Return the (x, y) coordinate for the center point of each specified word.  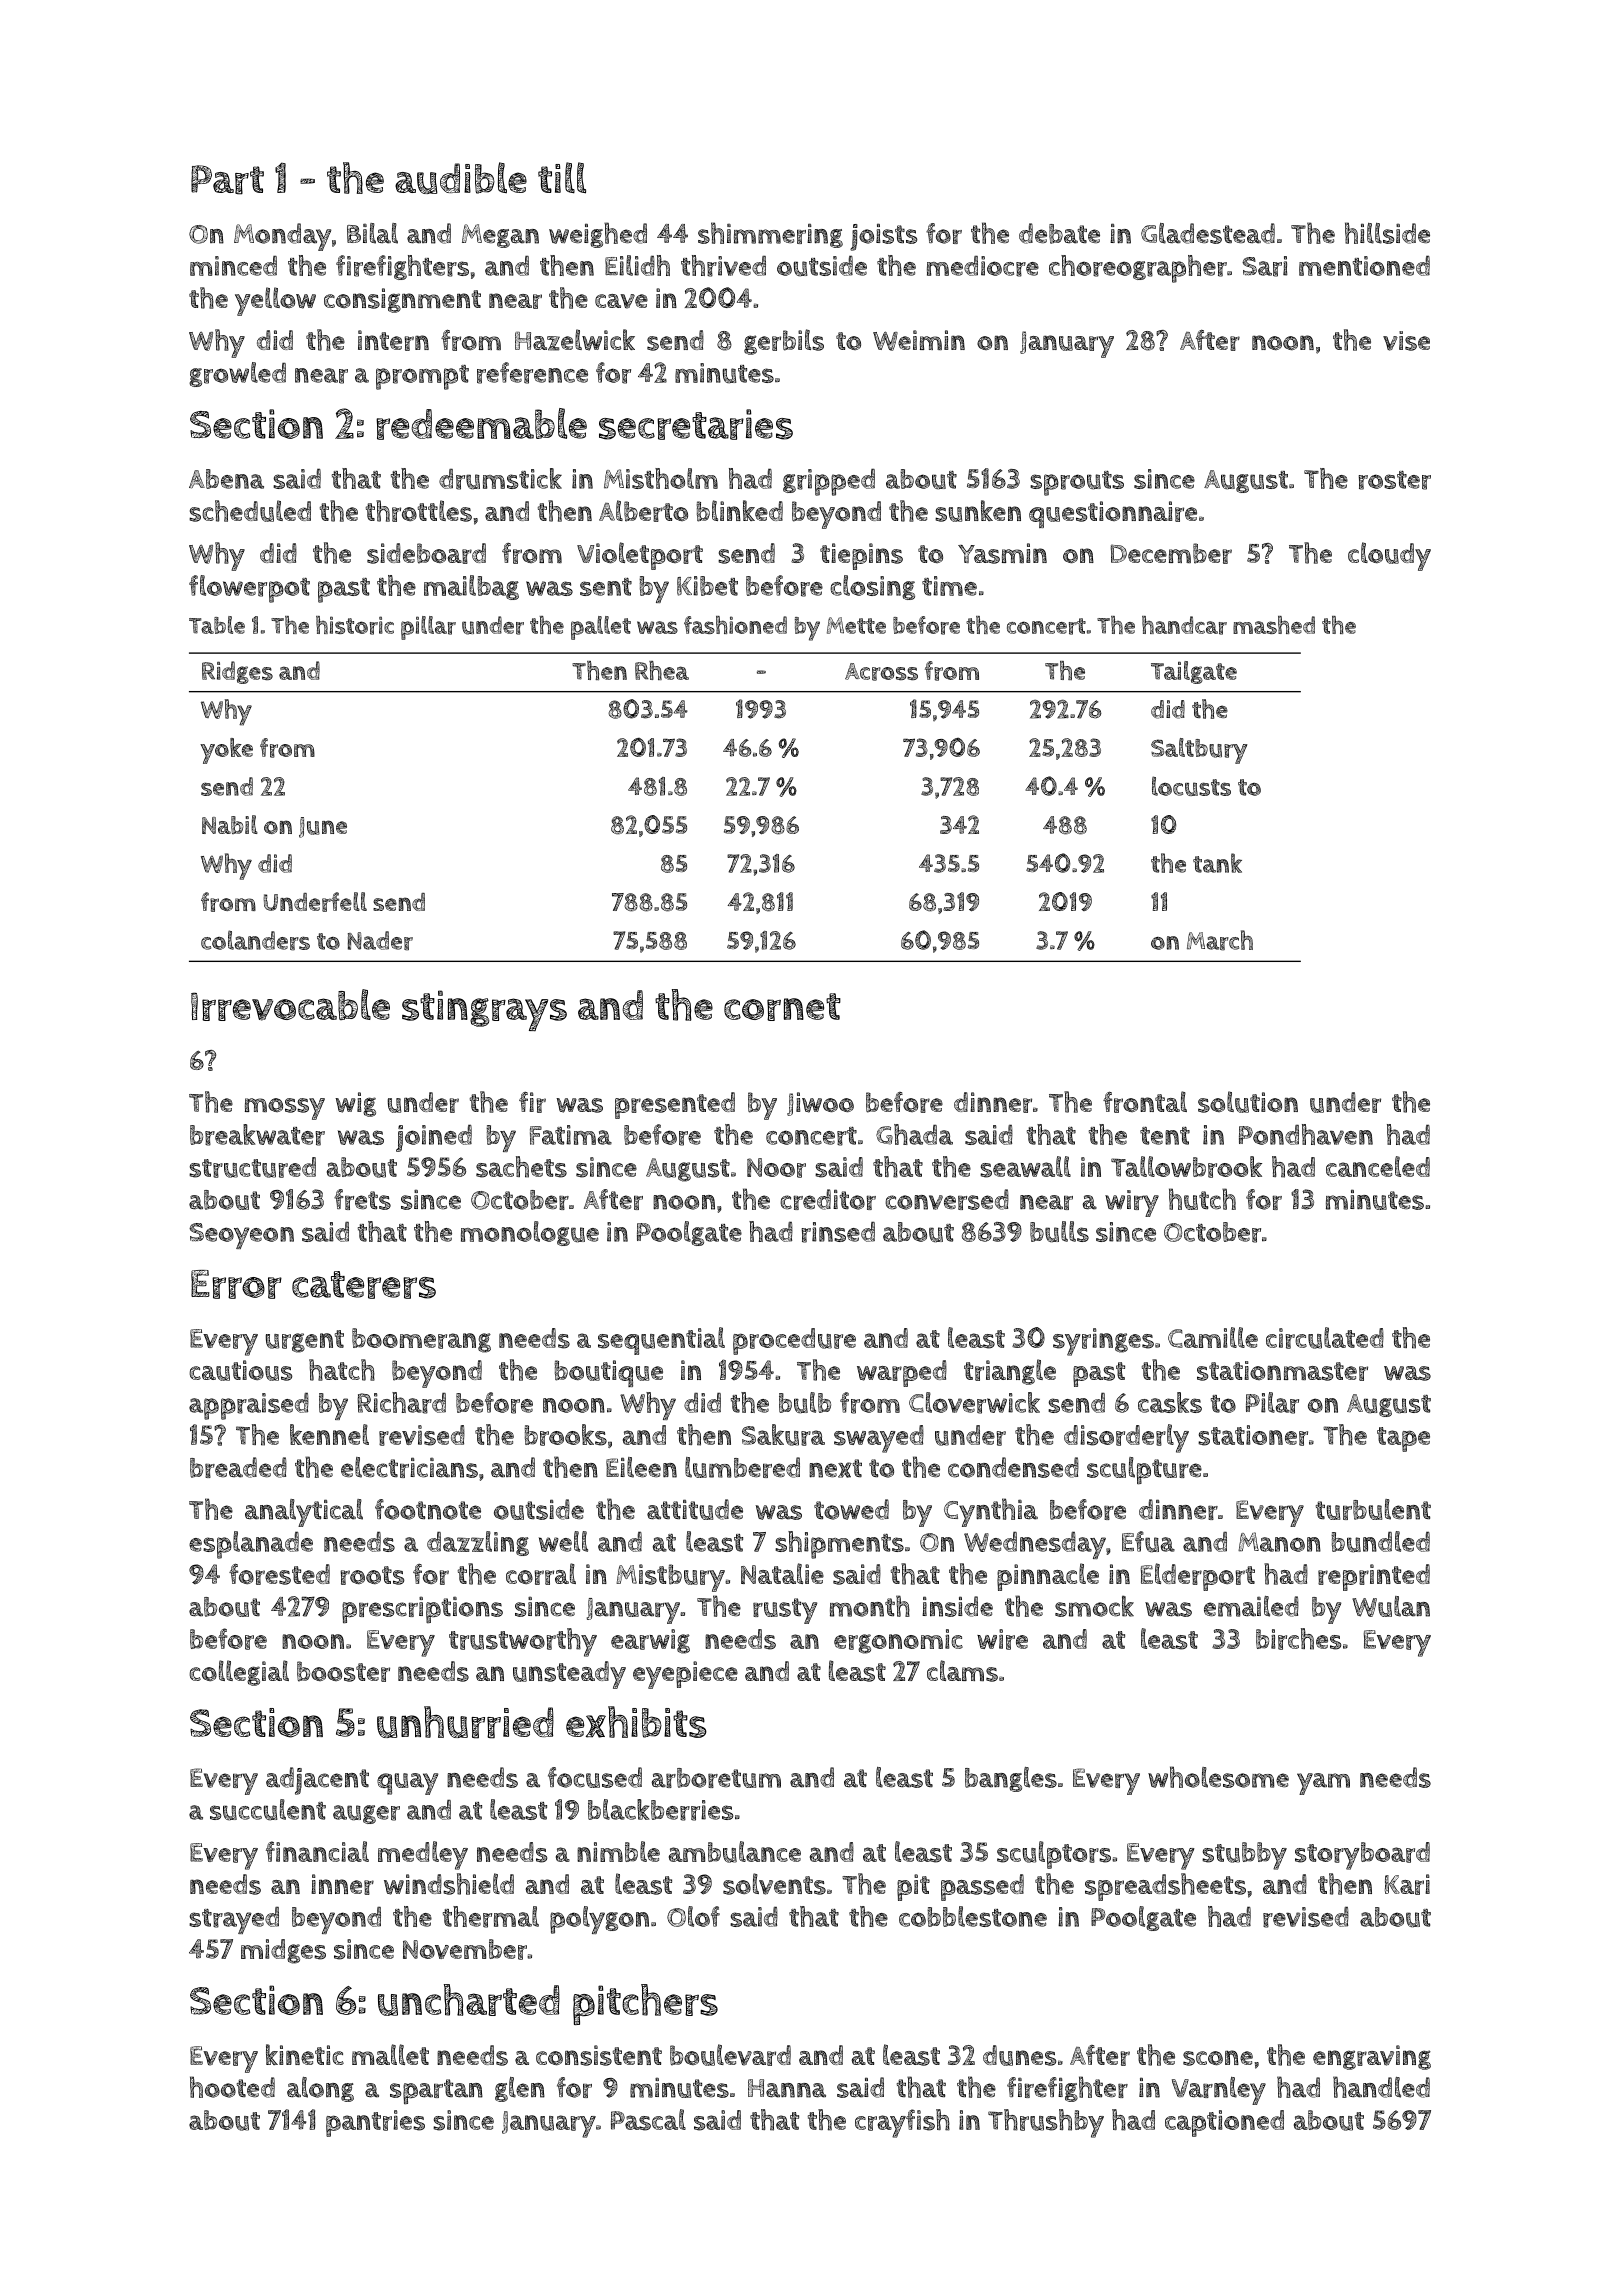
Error (236, 1284)
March (1220, 940)
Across (881, 672)
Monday (282, 237)
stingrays (484, 1011)
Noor (776, 1168)
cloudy (1389, 556)
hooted (232, 2087)
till (562, 178)
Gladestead (1208, 233)
